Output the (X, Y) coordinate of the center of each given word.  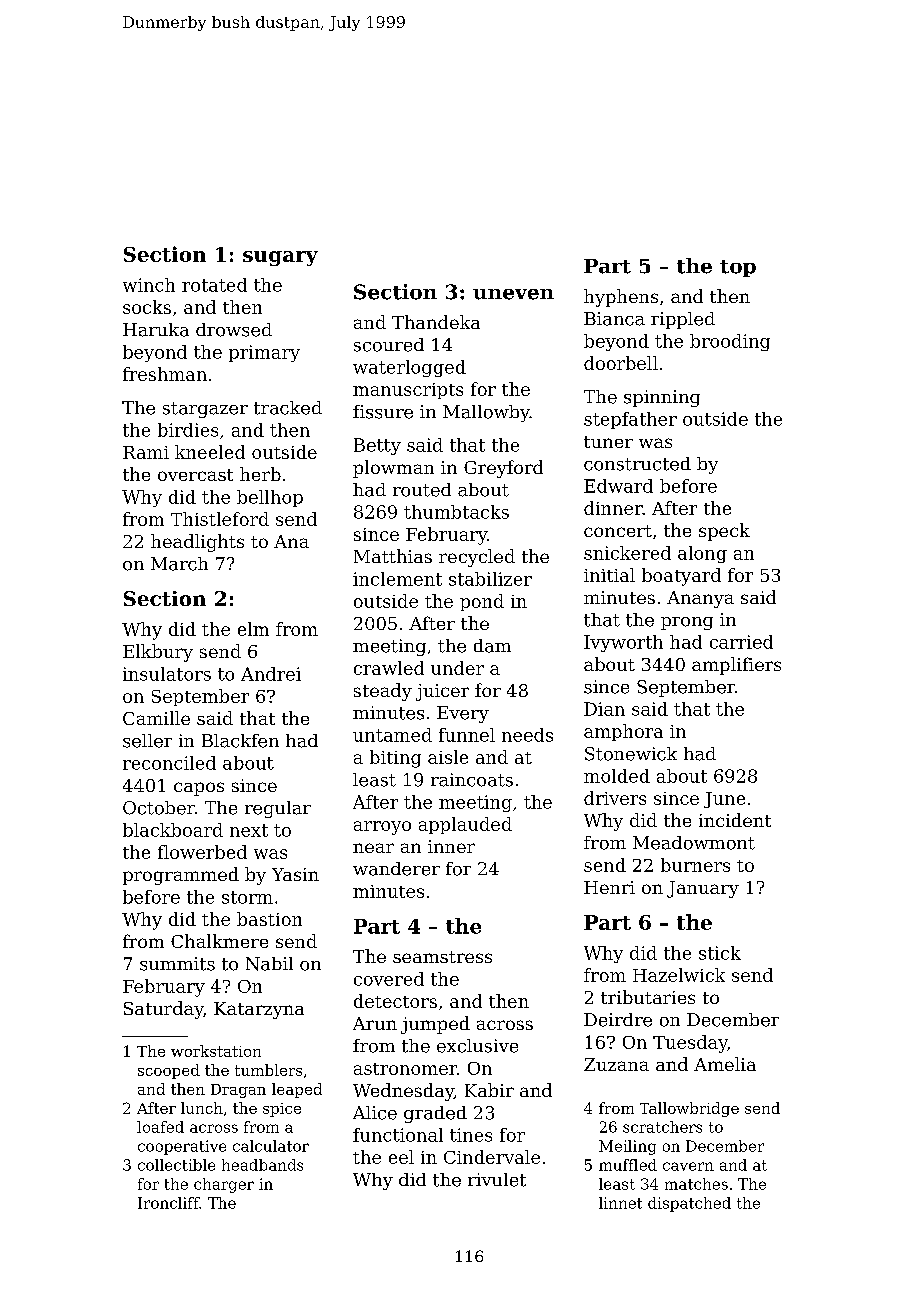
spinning (662, 398)
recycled (477, 558)
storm (247, 897)
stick (720, 953)
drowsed (234, 330)
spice (282, 1110)
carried (741, 642)
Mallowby (486, 413)
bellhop (270, 498)
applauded (465, 825)
